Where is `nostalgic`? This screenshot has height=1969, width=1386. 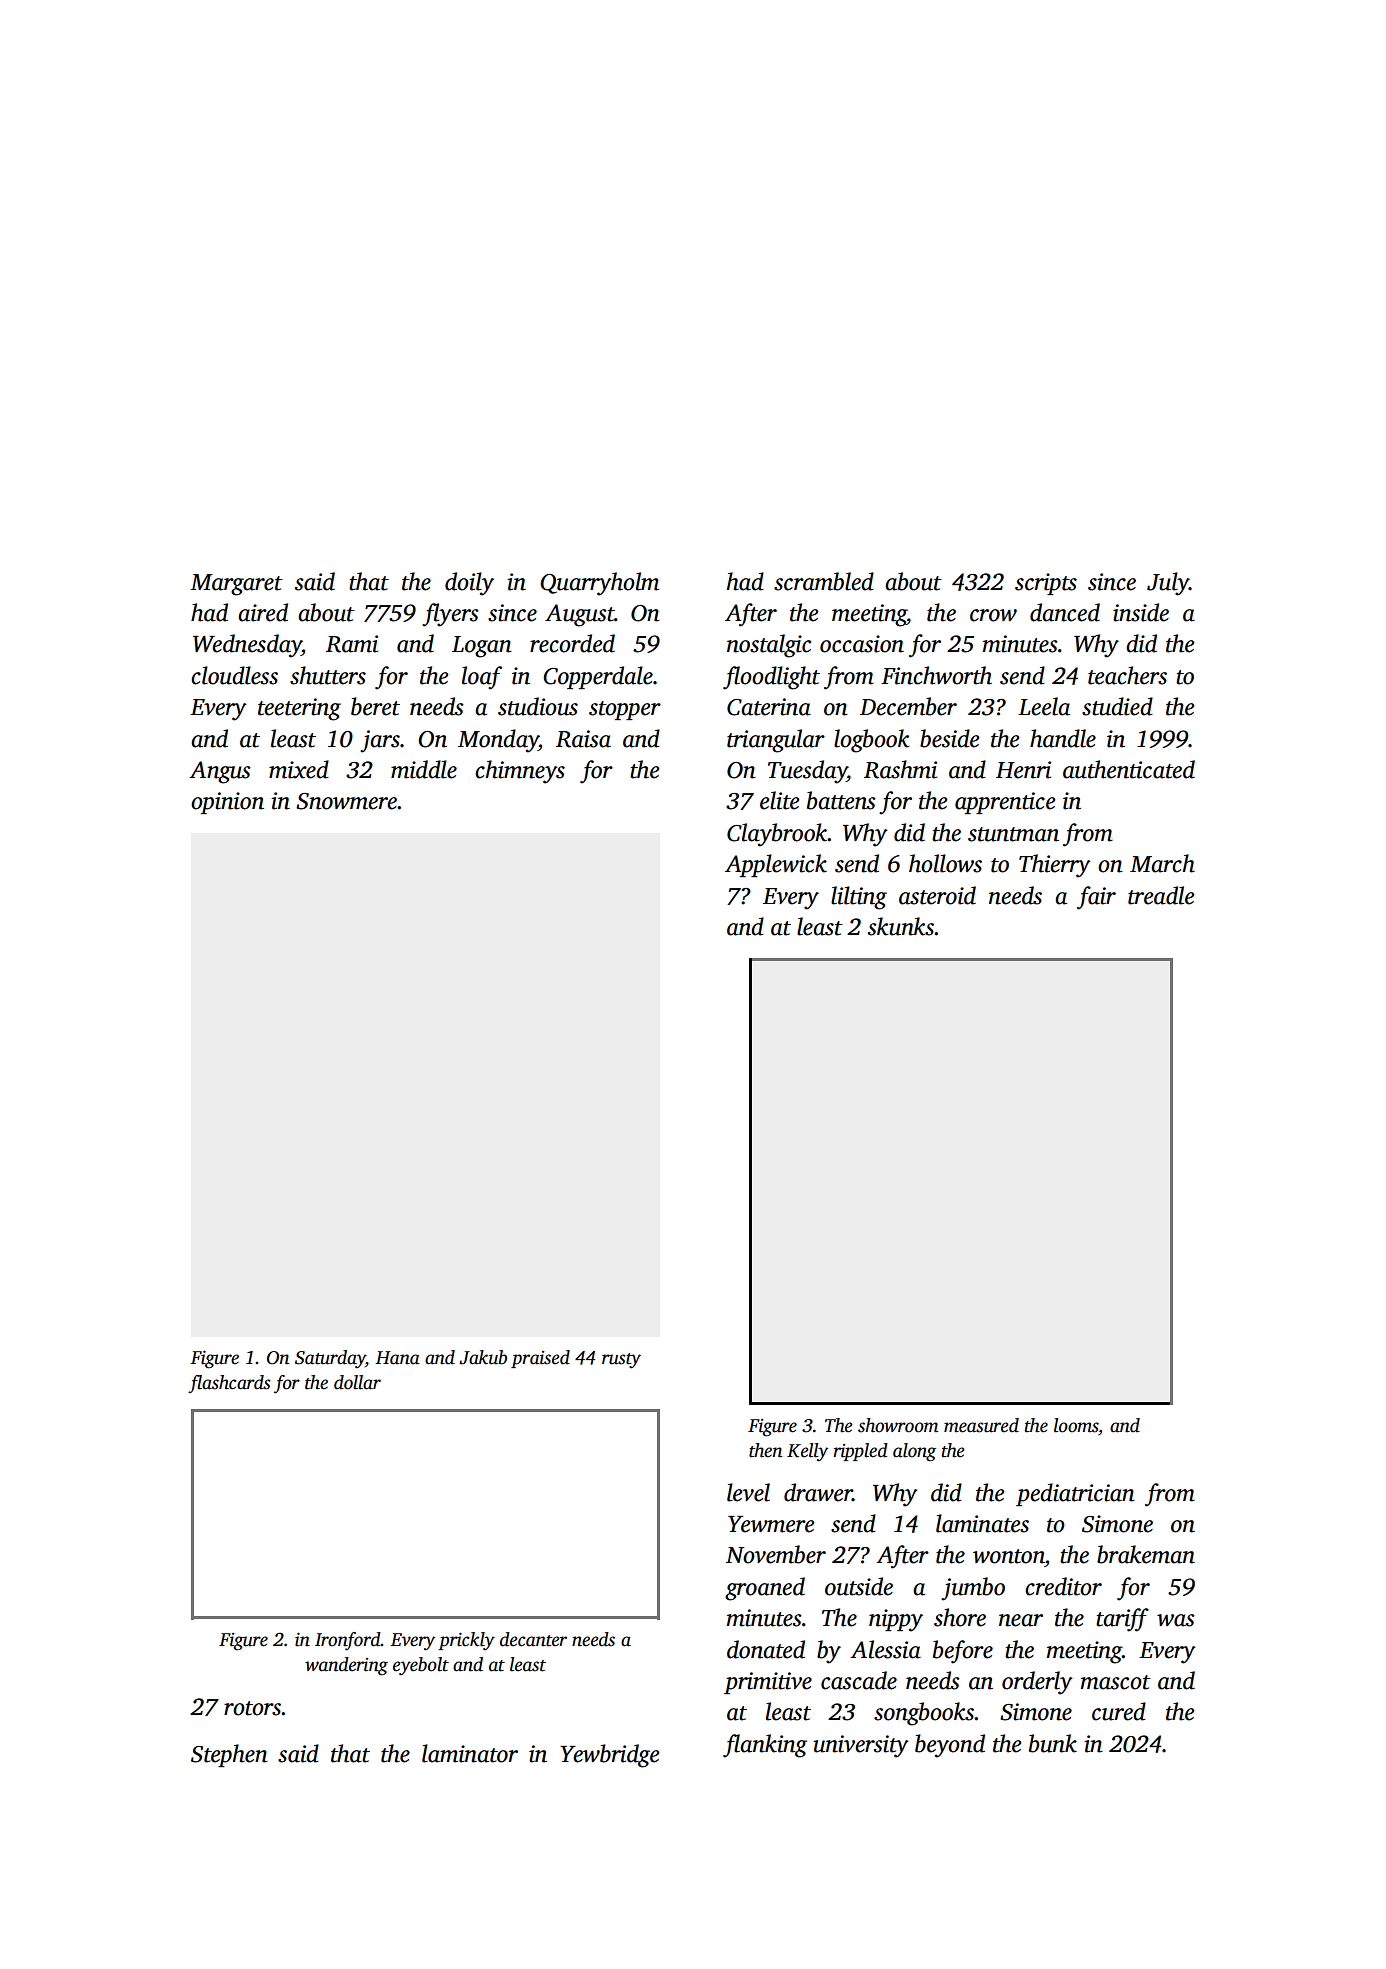 nostalgic is located at coordinates (769, 646).
